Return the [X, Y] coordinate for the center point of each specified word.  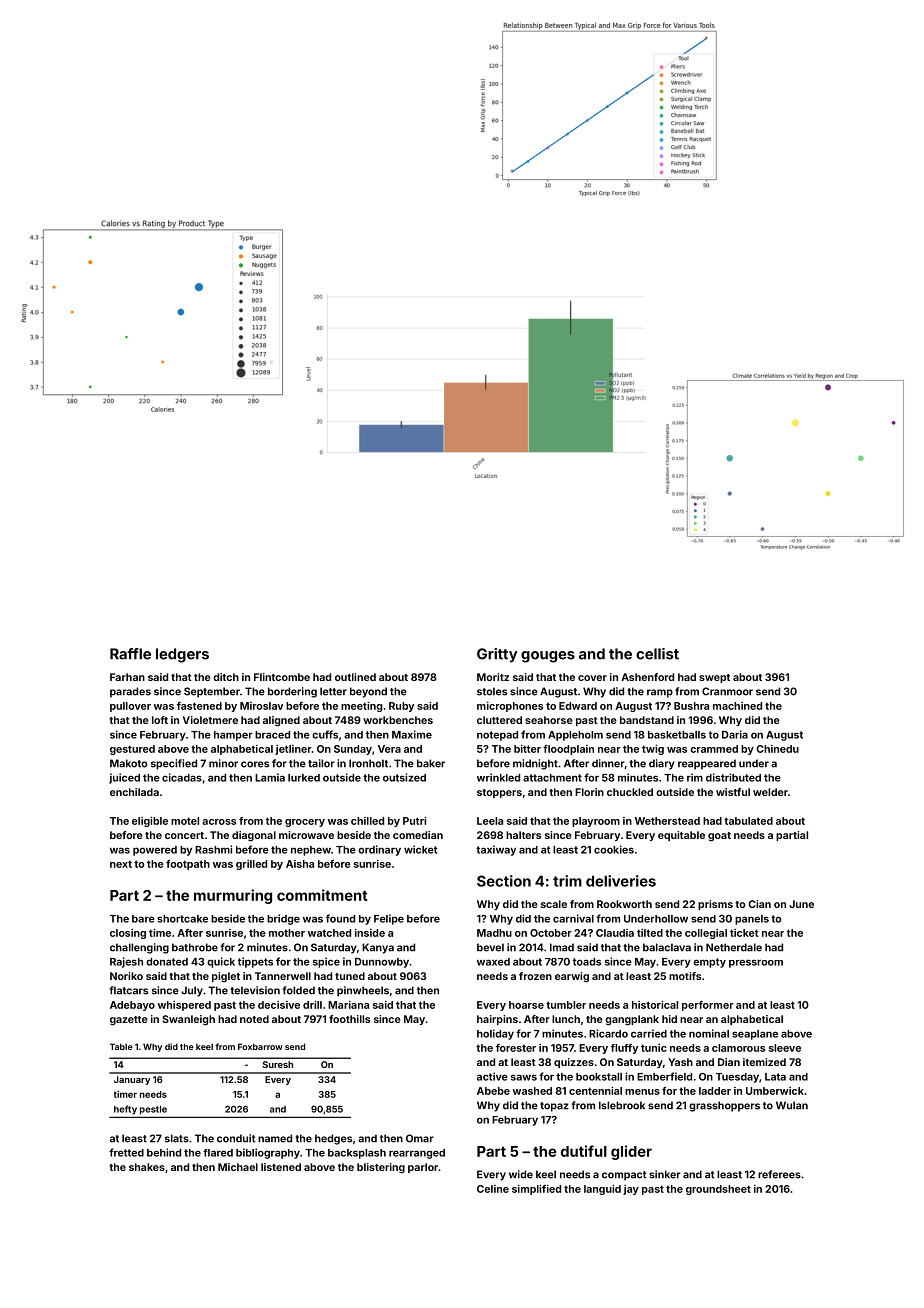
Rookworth [624, 904]
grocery [305, 823]
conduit [236, 1138]
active [492, 1076]
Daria [735, 734]
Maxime [412, 734]
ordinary [379, 850]
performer [708, 1006]
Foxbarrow [260, 1046]
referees [779, 1174]
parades [130, 692]
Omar [420, 1138]
